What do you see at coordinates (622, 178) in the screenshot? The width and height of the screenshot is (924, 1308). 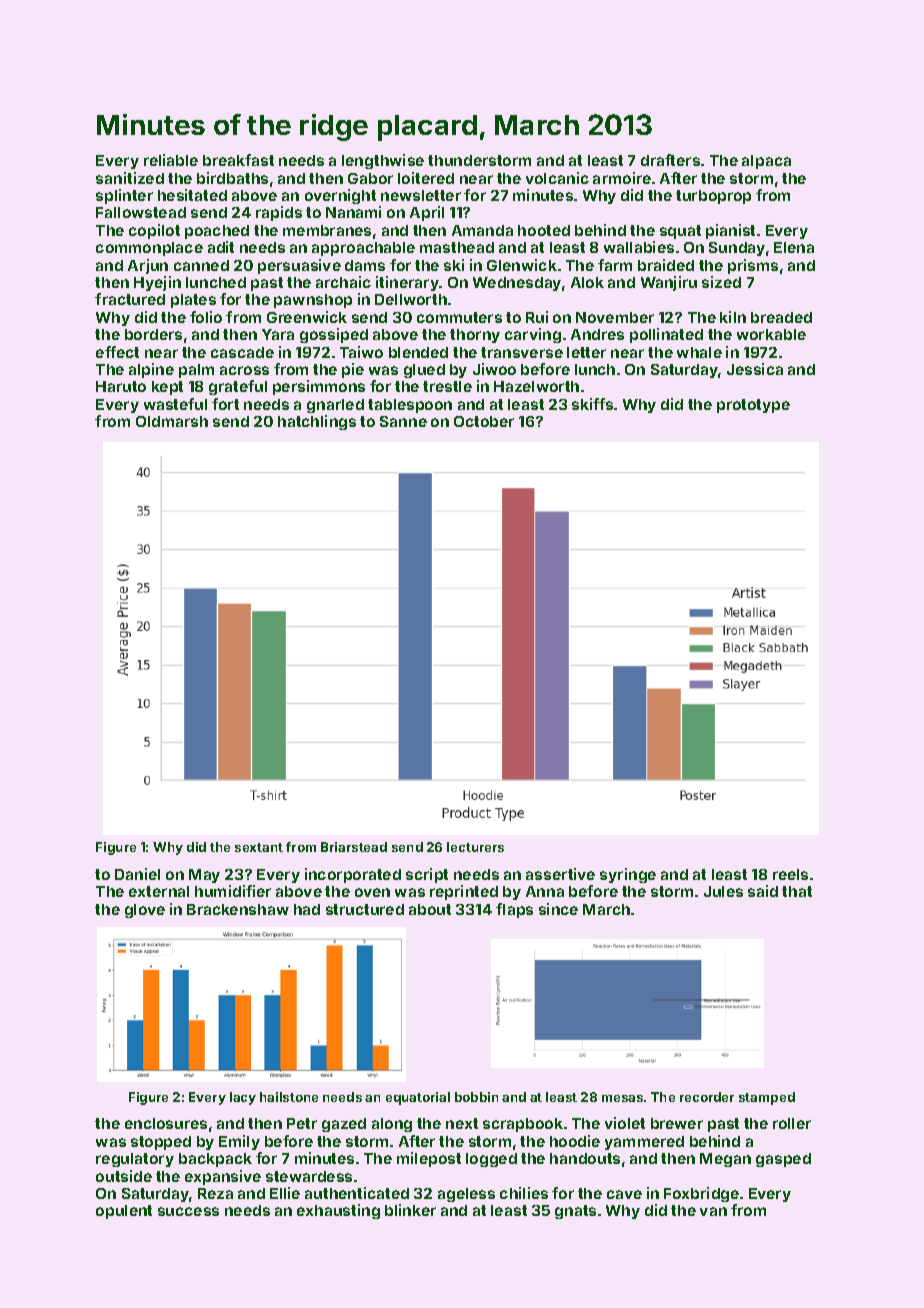 I see `armoire` at bounding box center [622, 178].
